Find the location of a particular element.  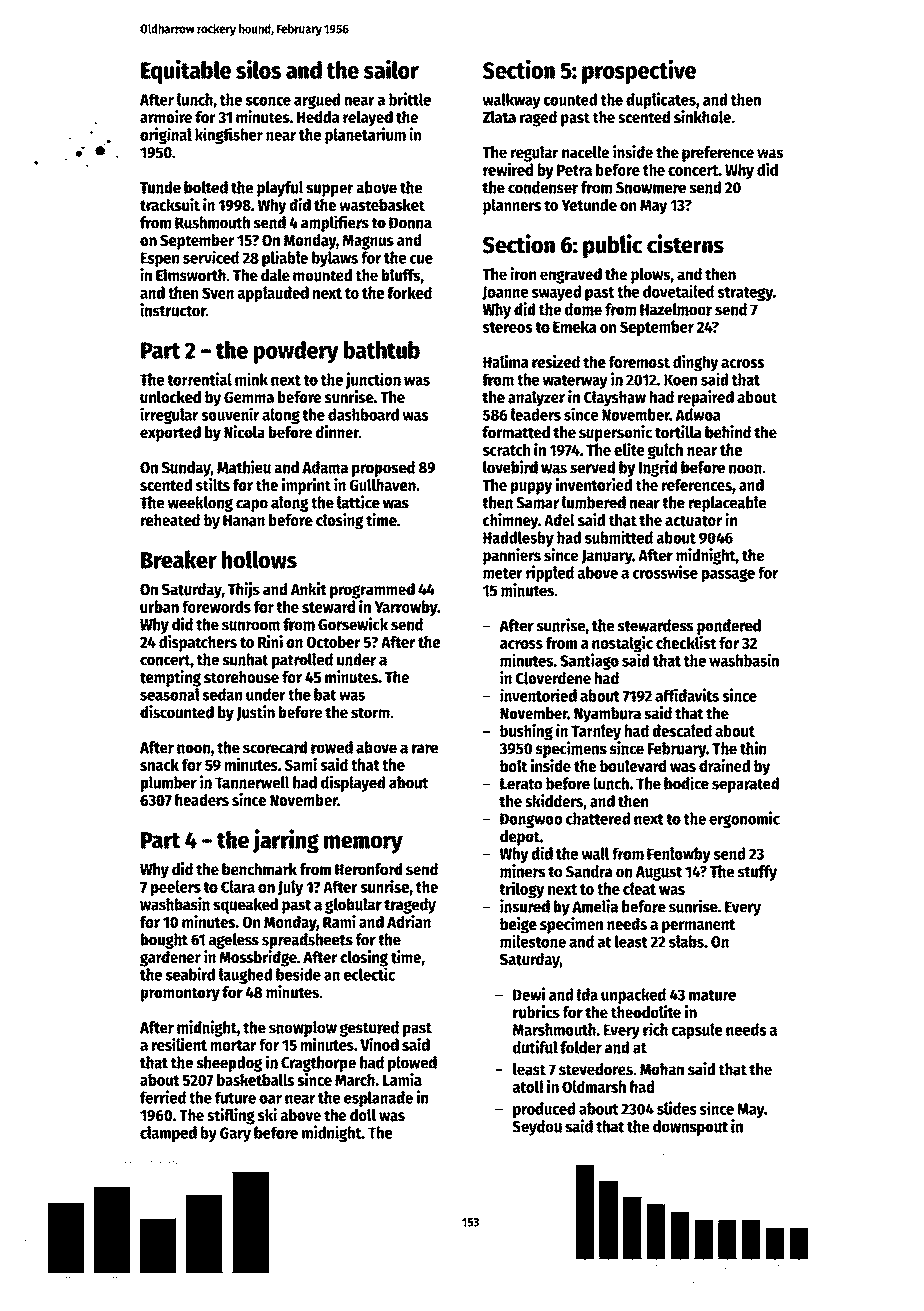

displayed is located at coordinates (353, 783).
